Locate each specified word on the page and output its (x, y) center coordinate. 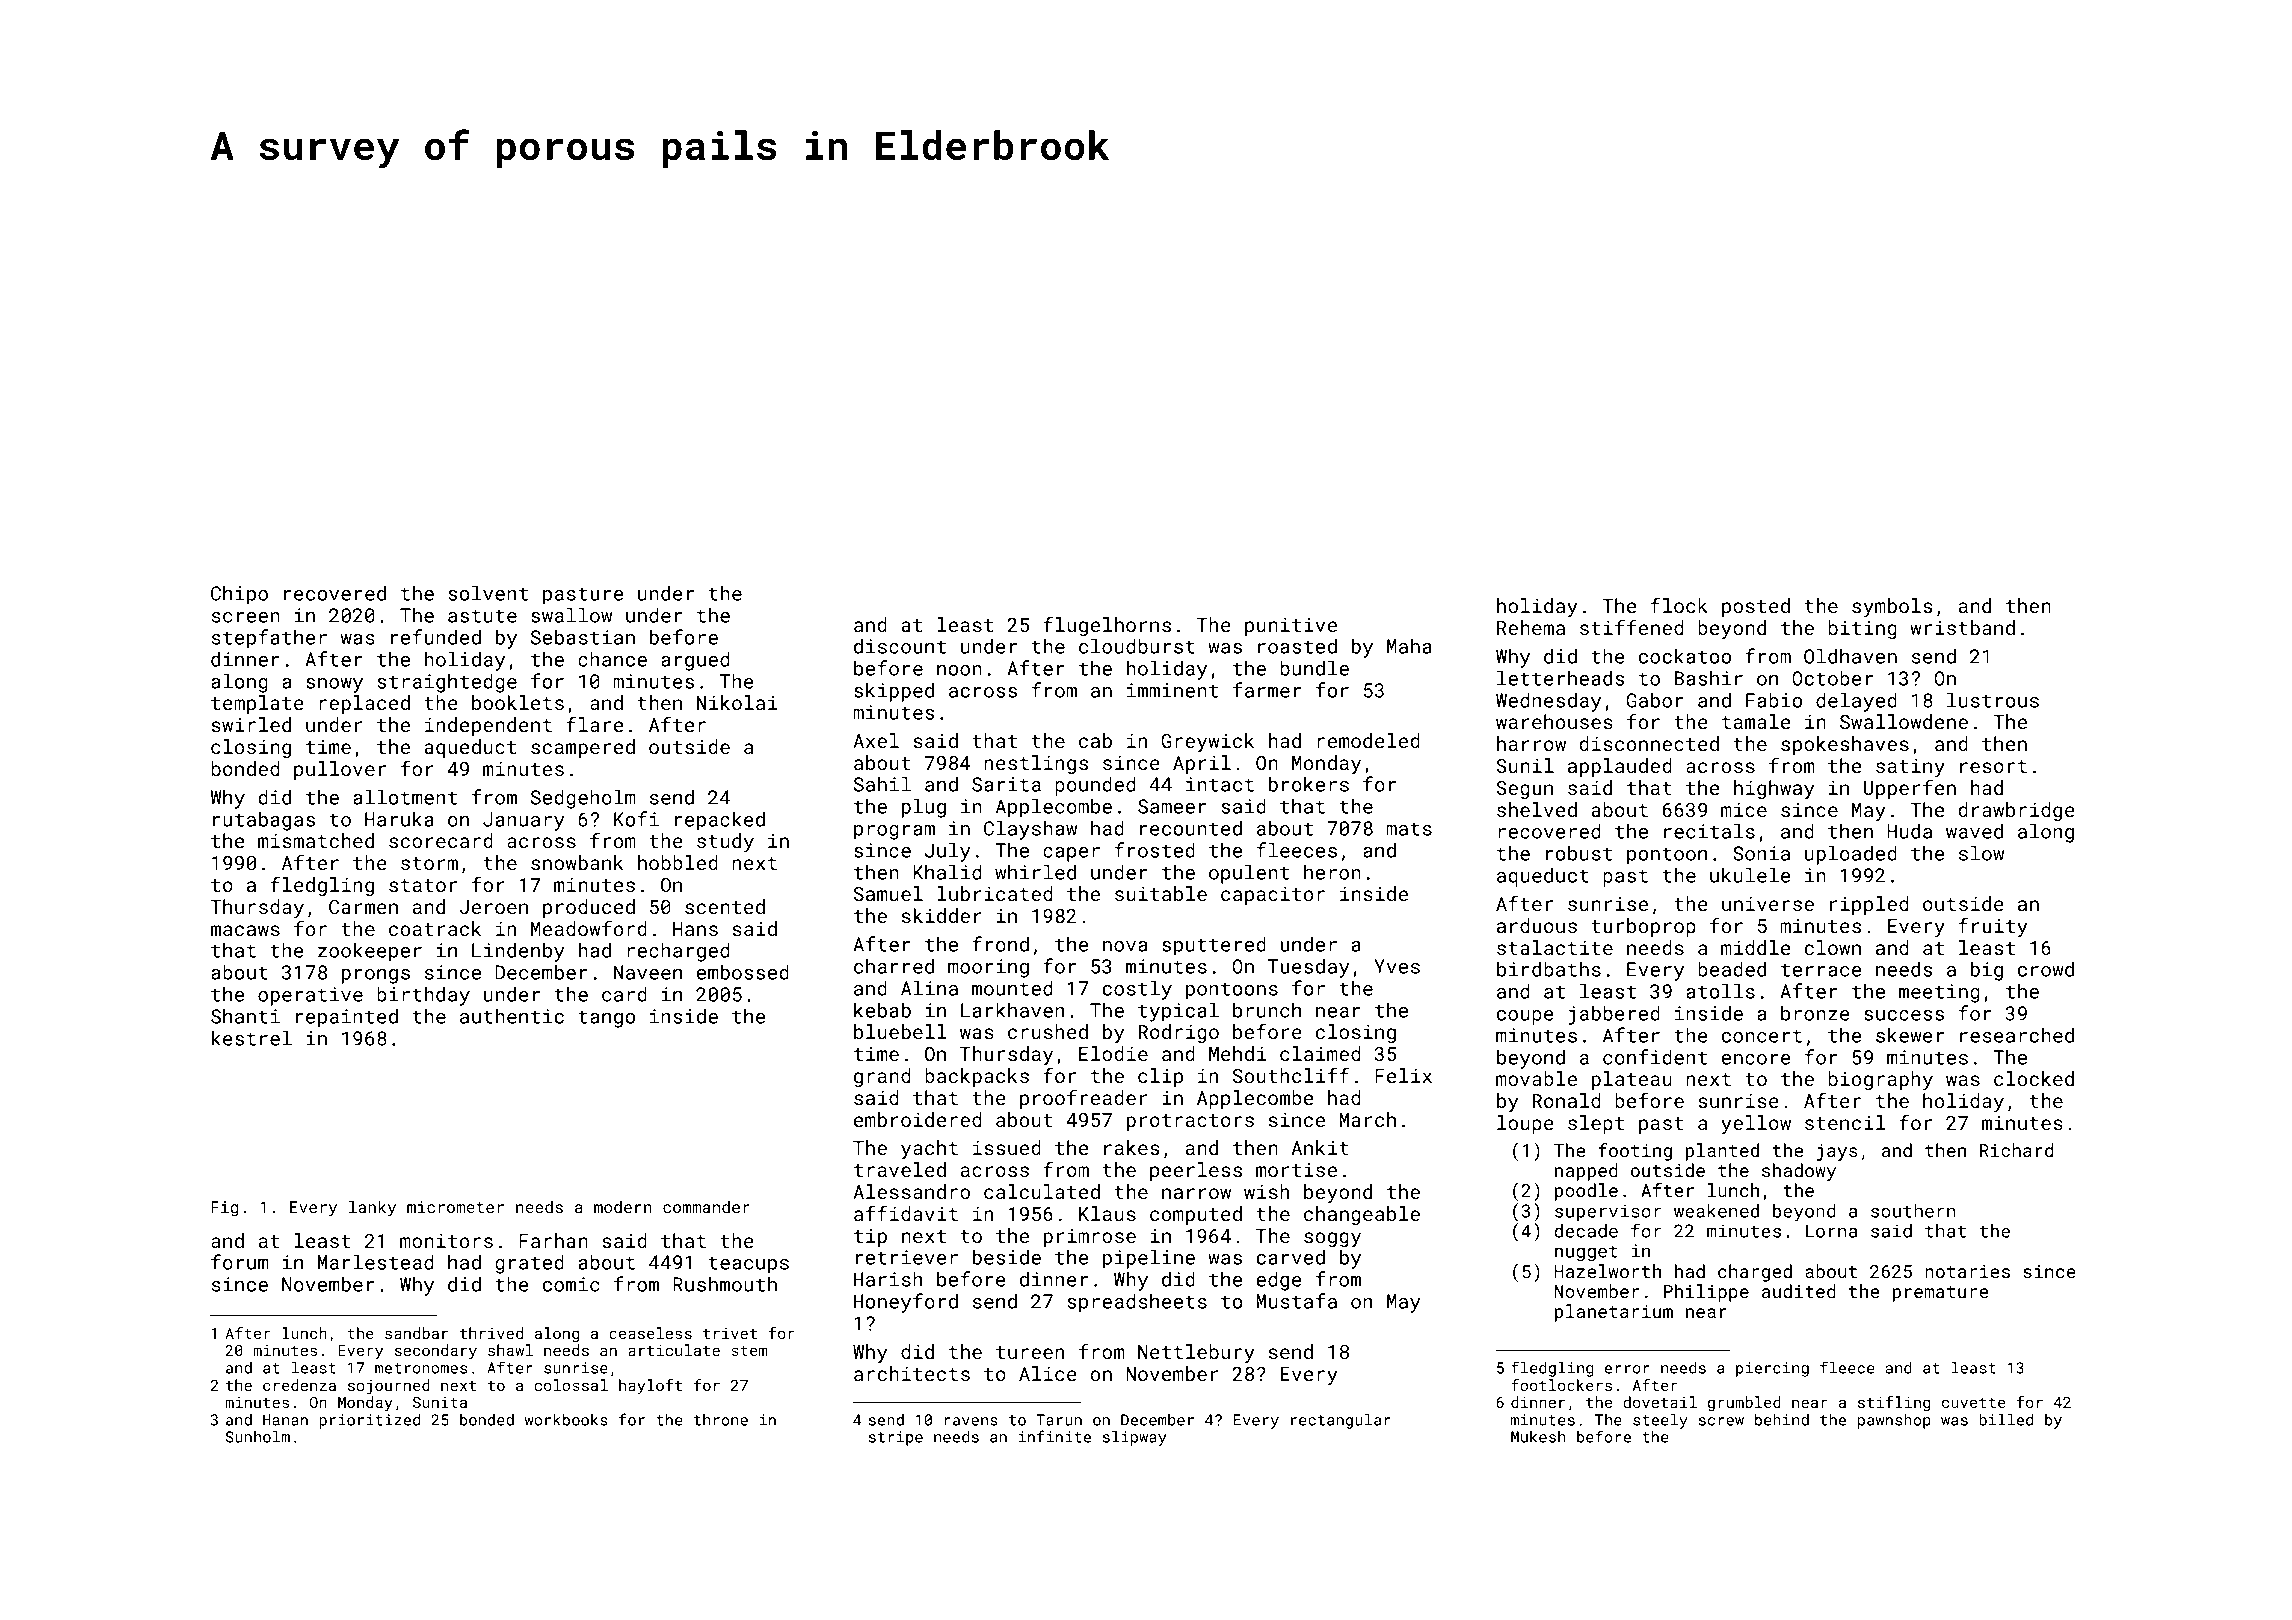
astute (482, 616)
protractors (1190, 1122)
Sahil (882, 784)
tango (606, 1019)
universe (1768, 904)
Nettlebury (1196, 1353)
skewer (1910, 1035)
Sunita (440, 1402)
